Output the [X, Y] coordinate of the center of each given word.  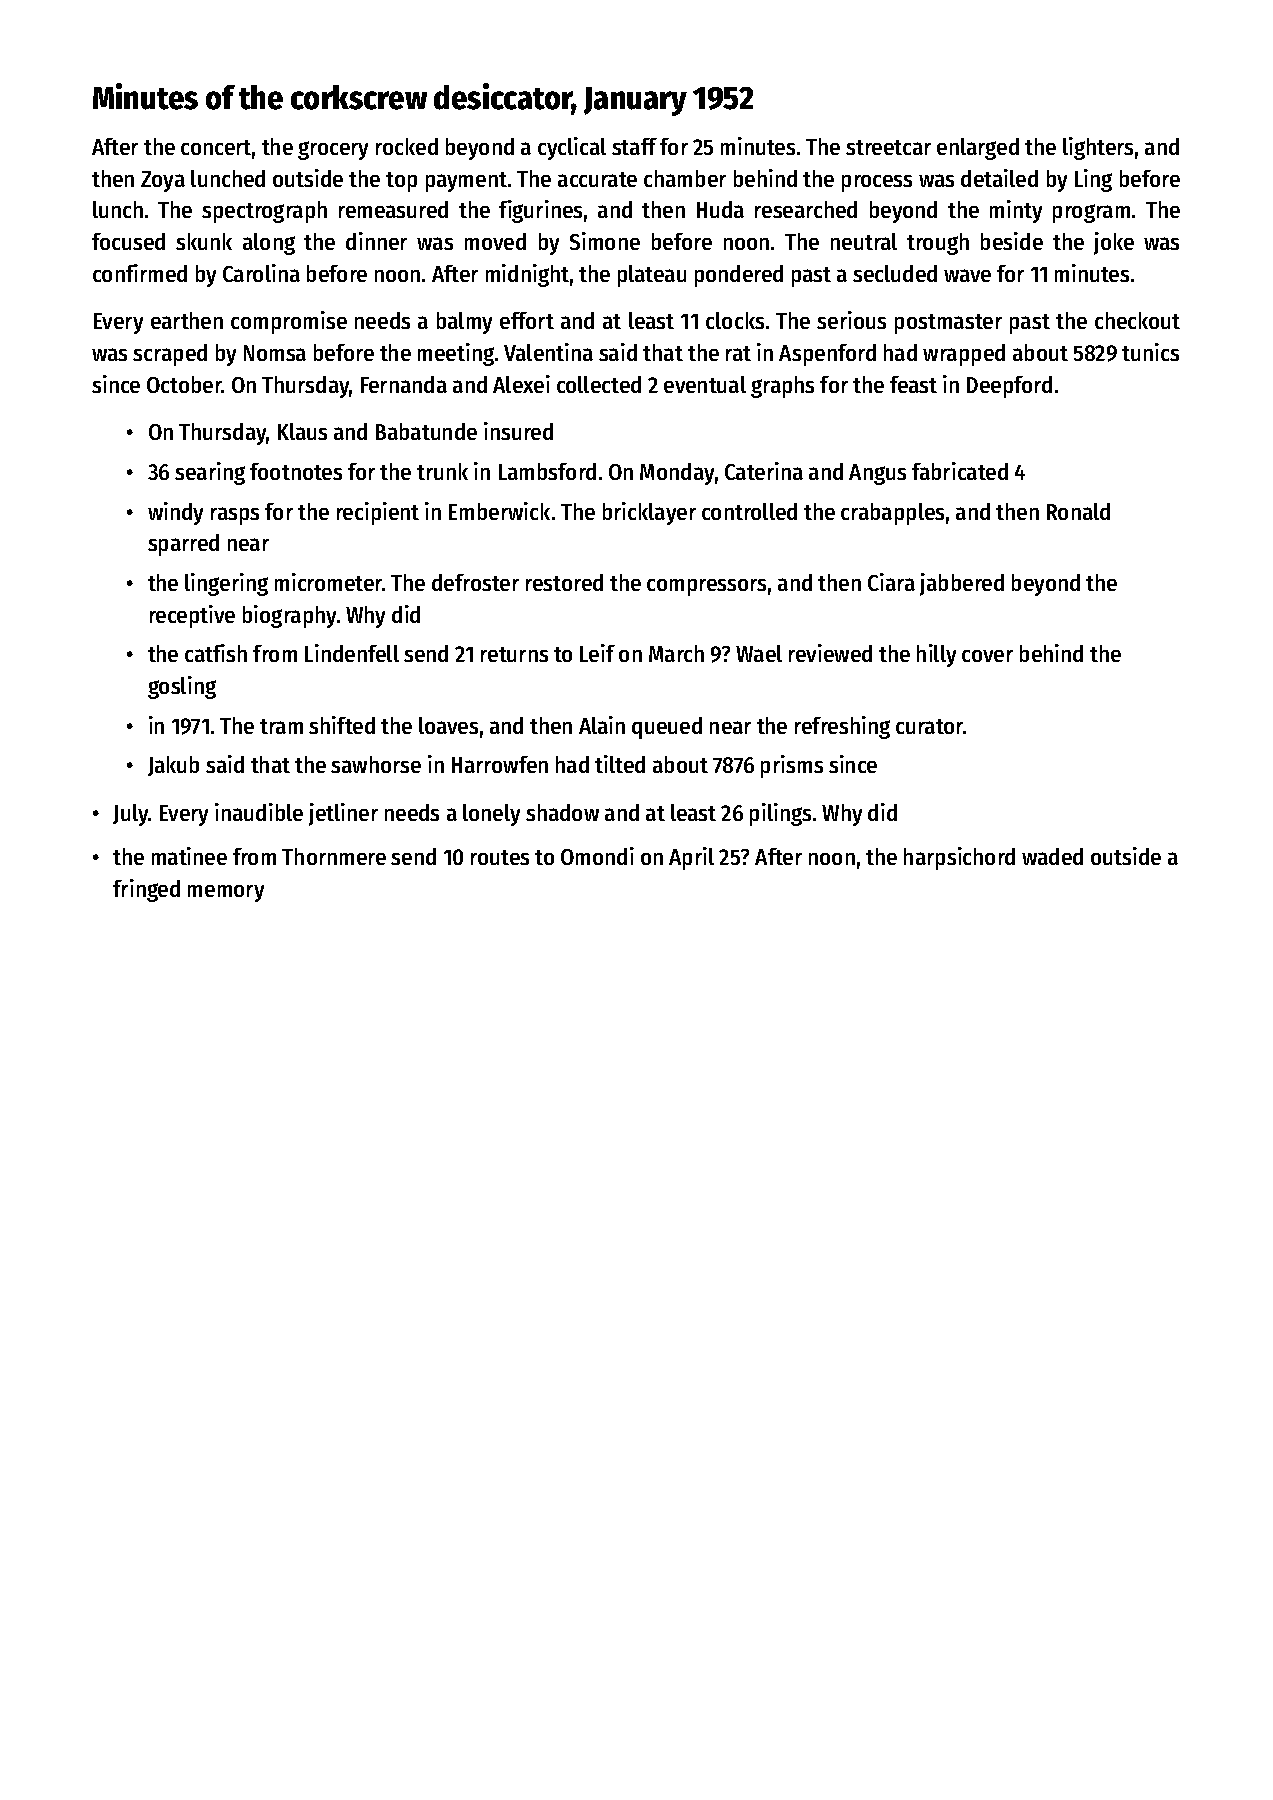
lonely [491, 815]
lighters [1098, 148]
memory [226, 893]
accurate [597, 179]
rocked [407, 146]
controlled [749, 511]
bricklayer [649, 513]
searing [210, 473]
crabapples [892, 514]
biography [289, 616]
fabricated [960, 471]
